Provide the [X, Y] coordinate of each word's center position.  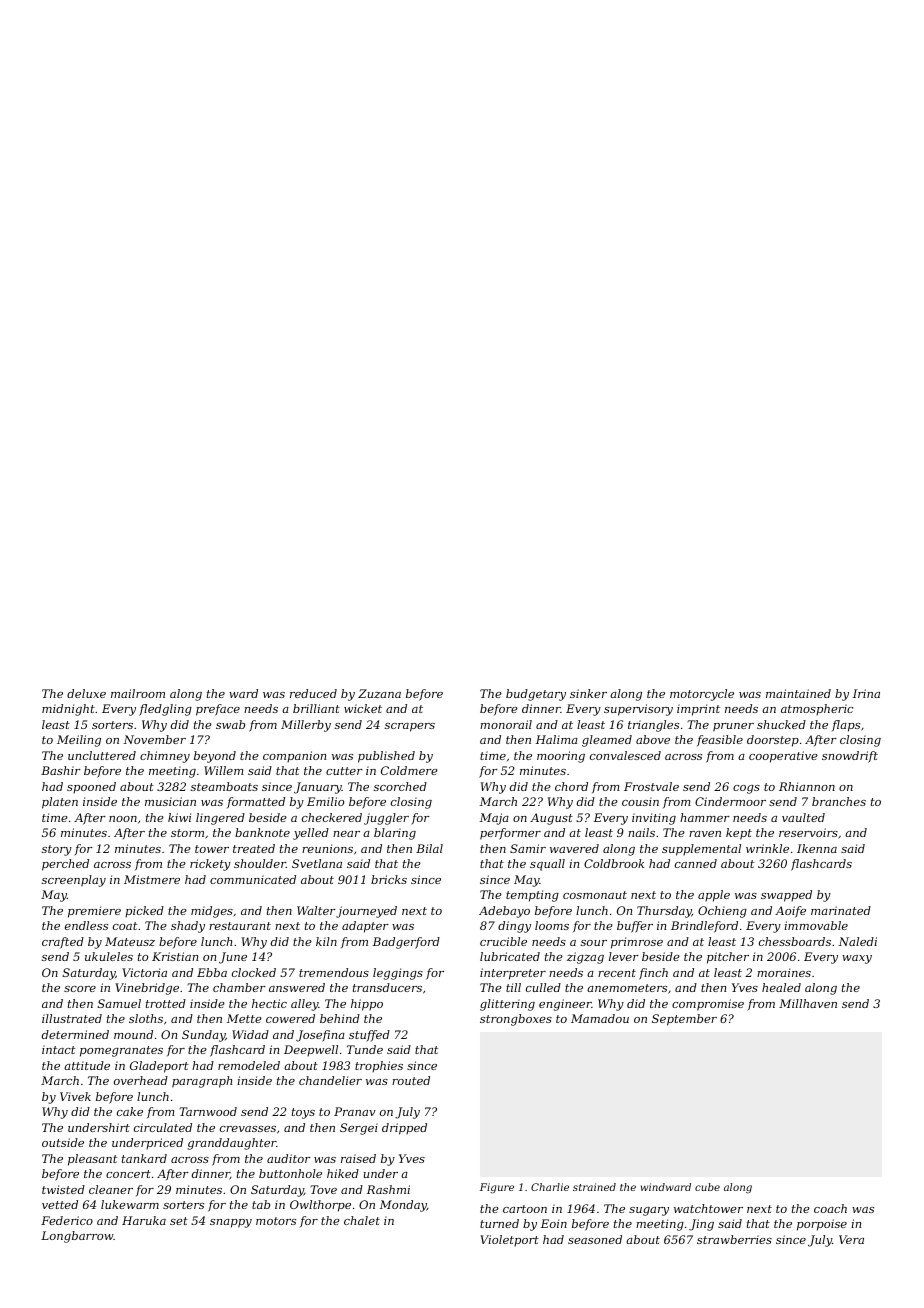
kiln [326, 941]
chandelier [330, 1080]
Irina [866, 693]
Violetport [509, 1240]
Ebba [212, 972]
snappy [231, 1223]
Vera [851, 1239]
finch [653, 974]
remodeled [249, 1065]
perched [65, 865]
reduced [313, 693]
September [684, 1020]
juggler [386, 819]
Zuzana [379, 693]
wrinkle [767, 848]
